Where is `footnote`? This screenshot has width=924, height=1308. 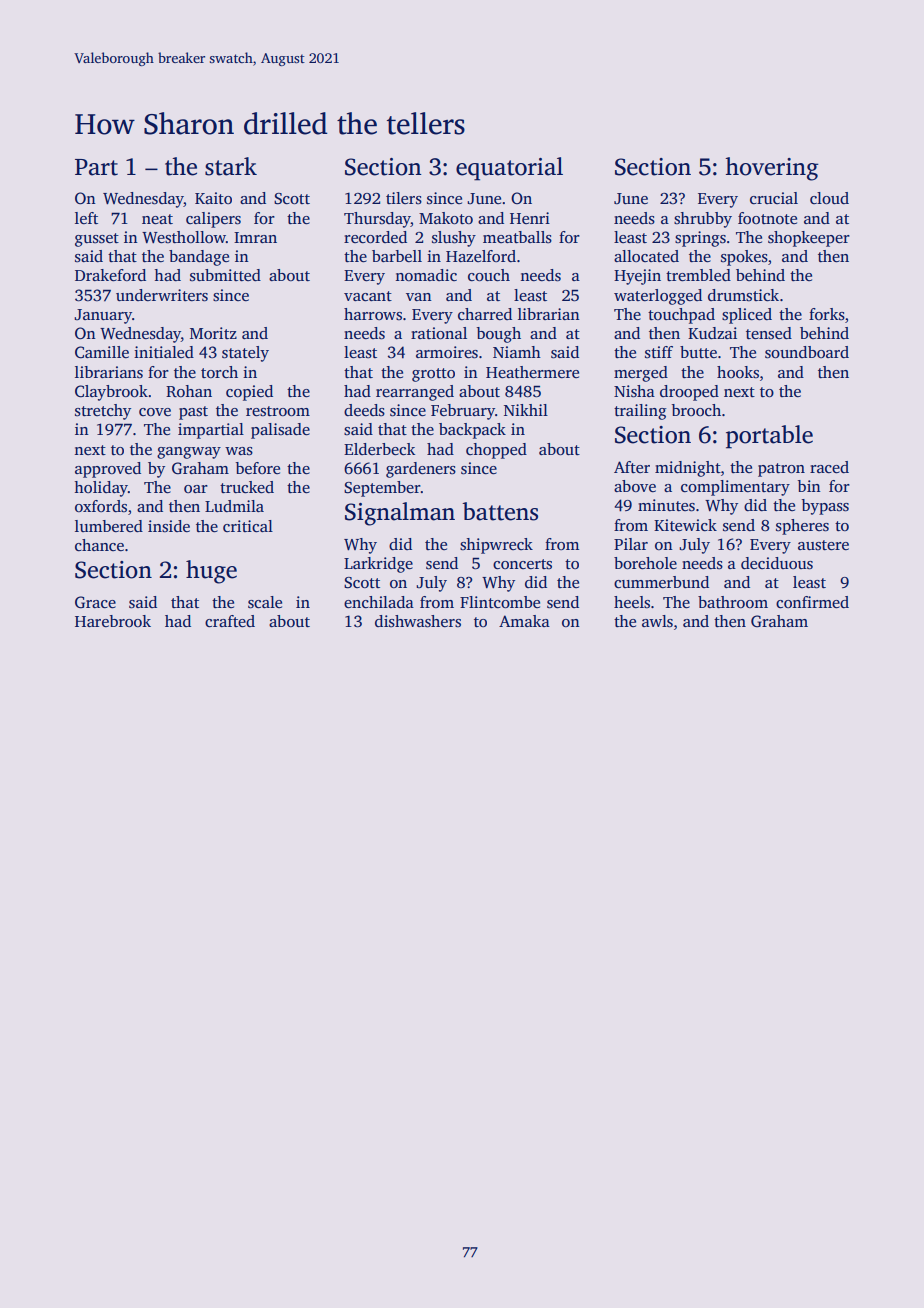
footnote is located at coordinates (767, 218).
